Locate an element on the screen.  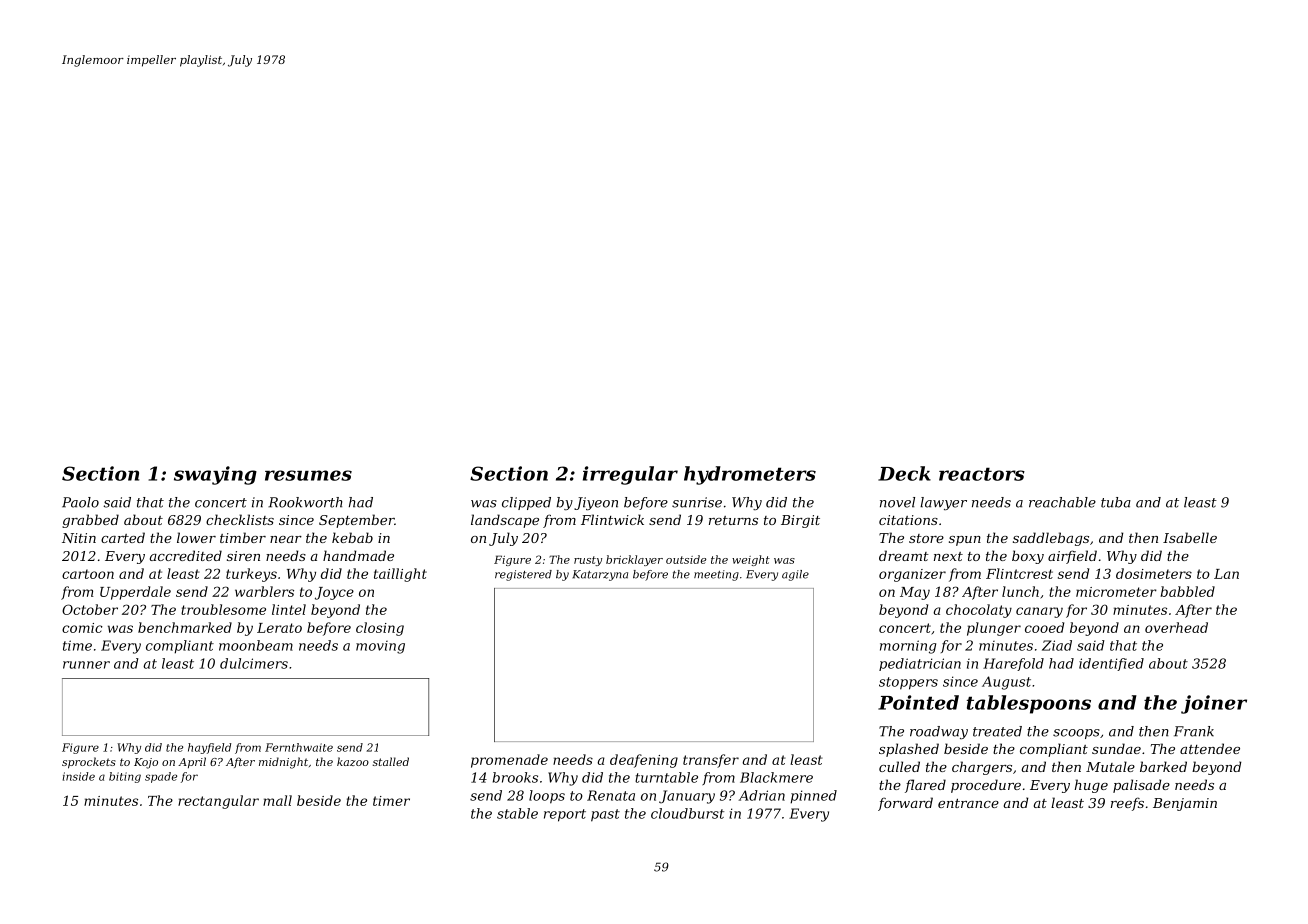
Ziad is located at coordinates (1057, 645).
